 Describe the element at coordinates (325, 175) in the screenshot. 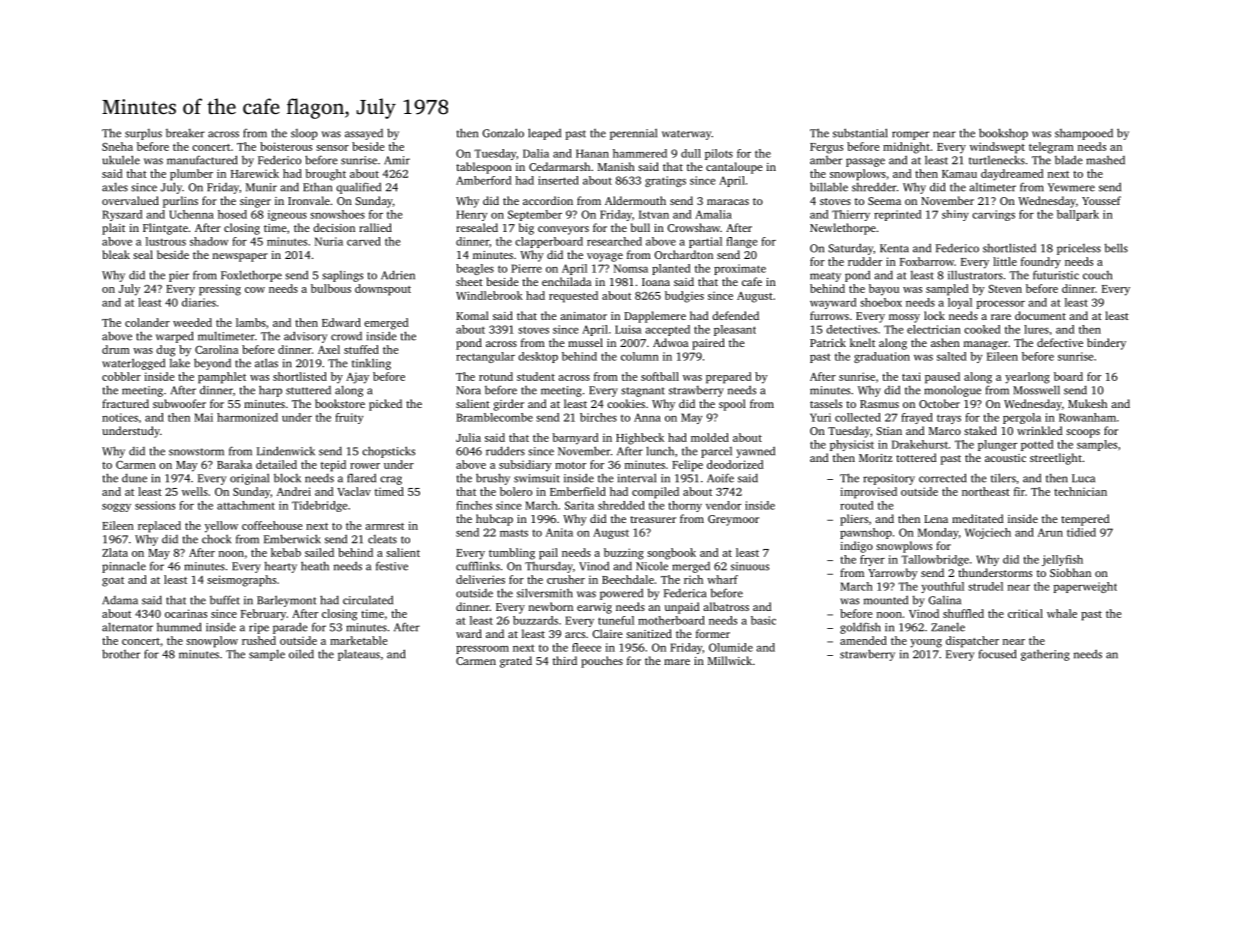

I see `brought` at that location.
